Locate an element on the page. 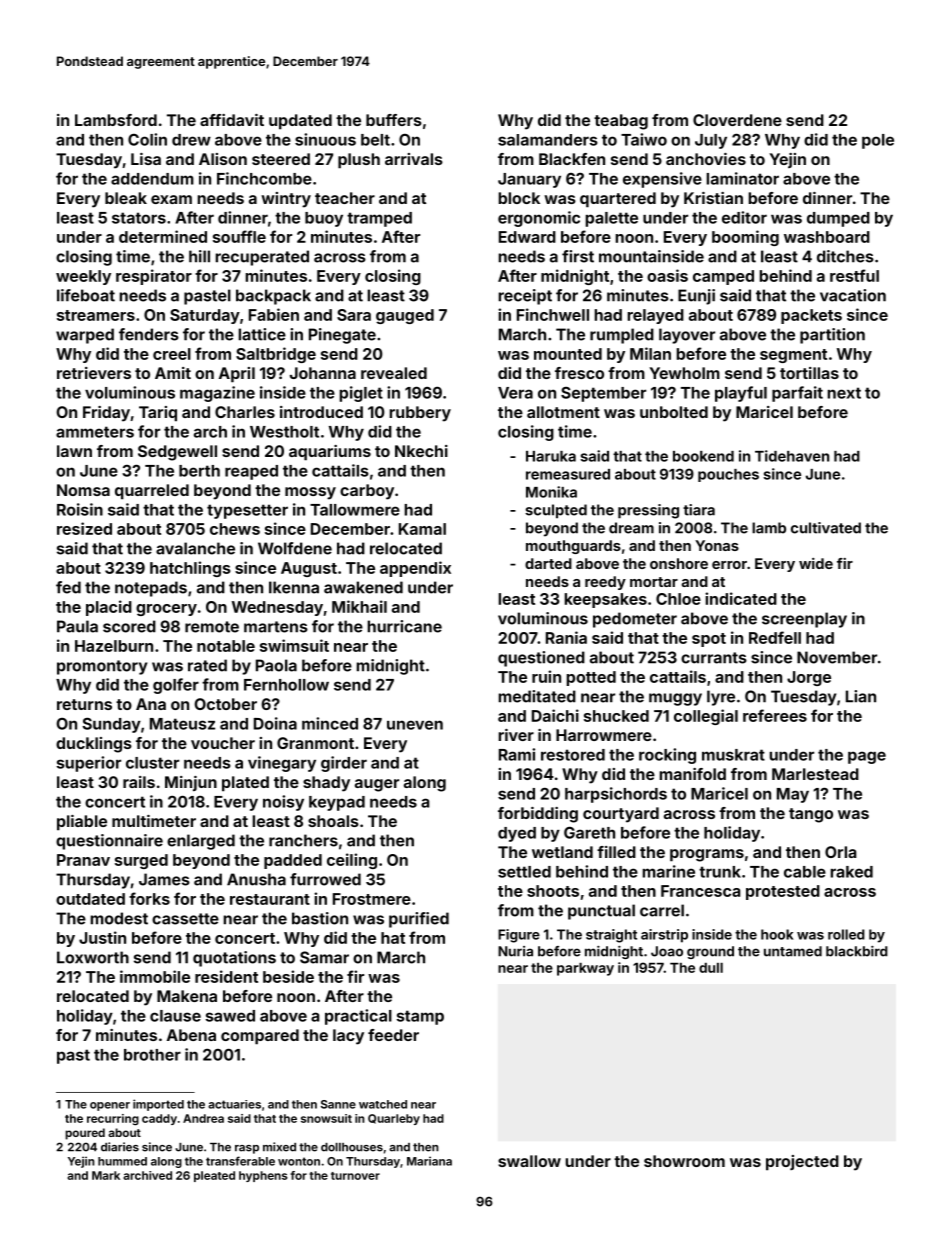 Image resolution: width=952 pixels, height=1233 pixels. quotations is located at coordinates (234, 959).
